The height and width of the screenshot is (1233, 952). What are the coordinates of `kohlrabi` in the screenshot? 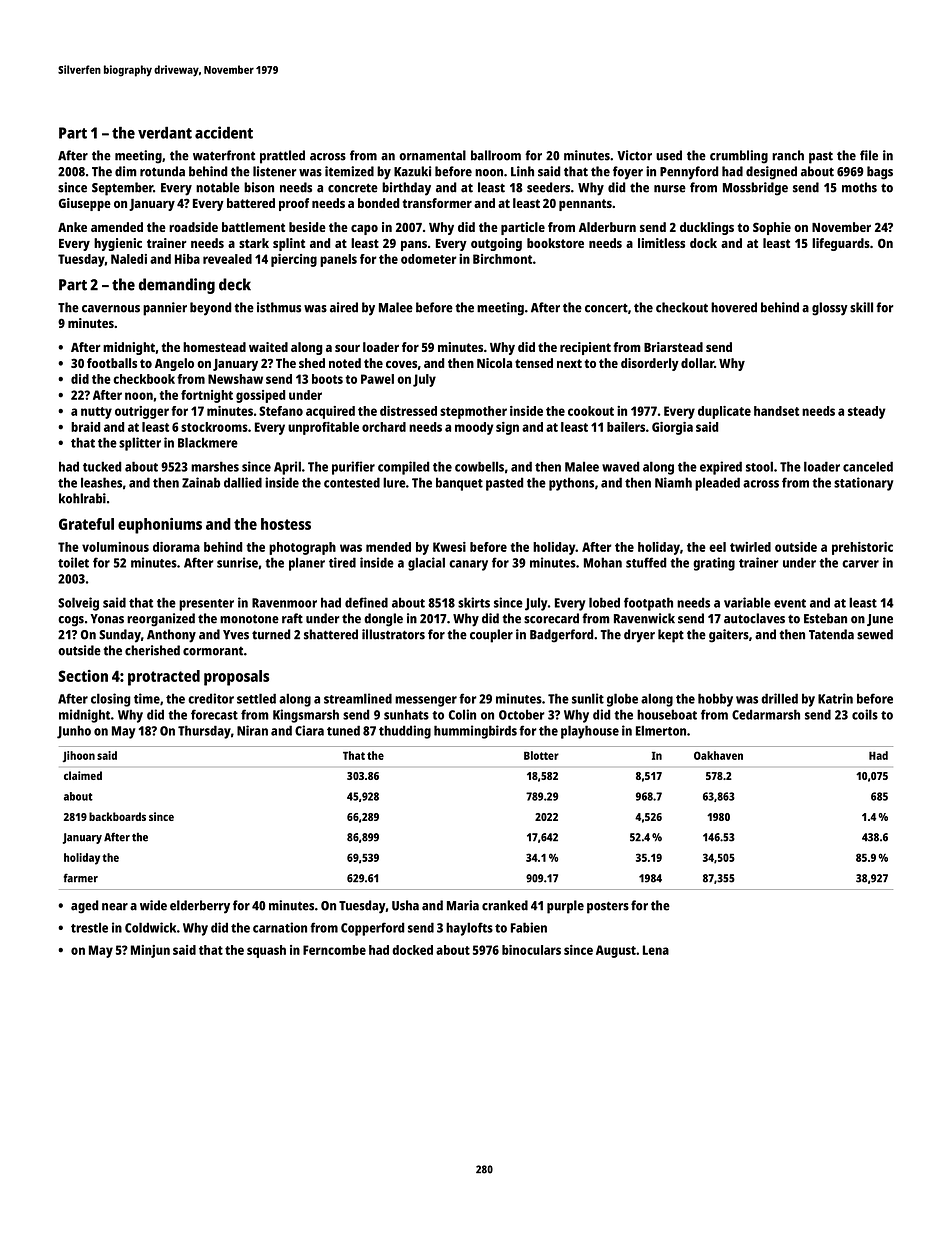 It's located at (82, 498).
